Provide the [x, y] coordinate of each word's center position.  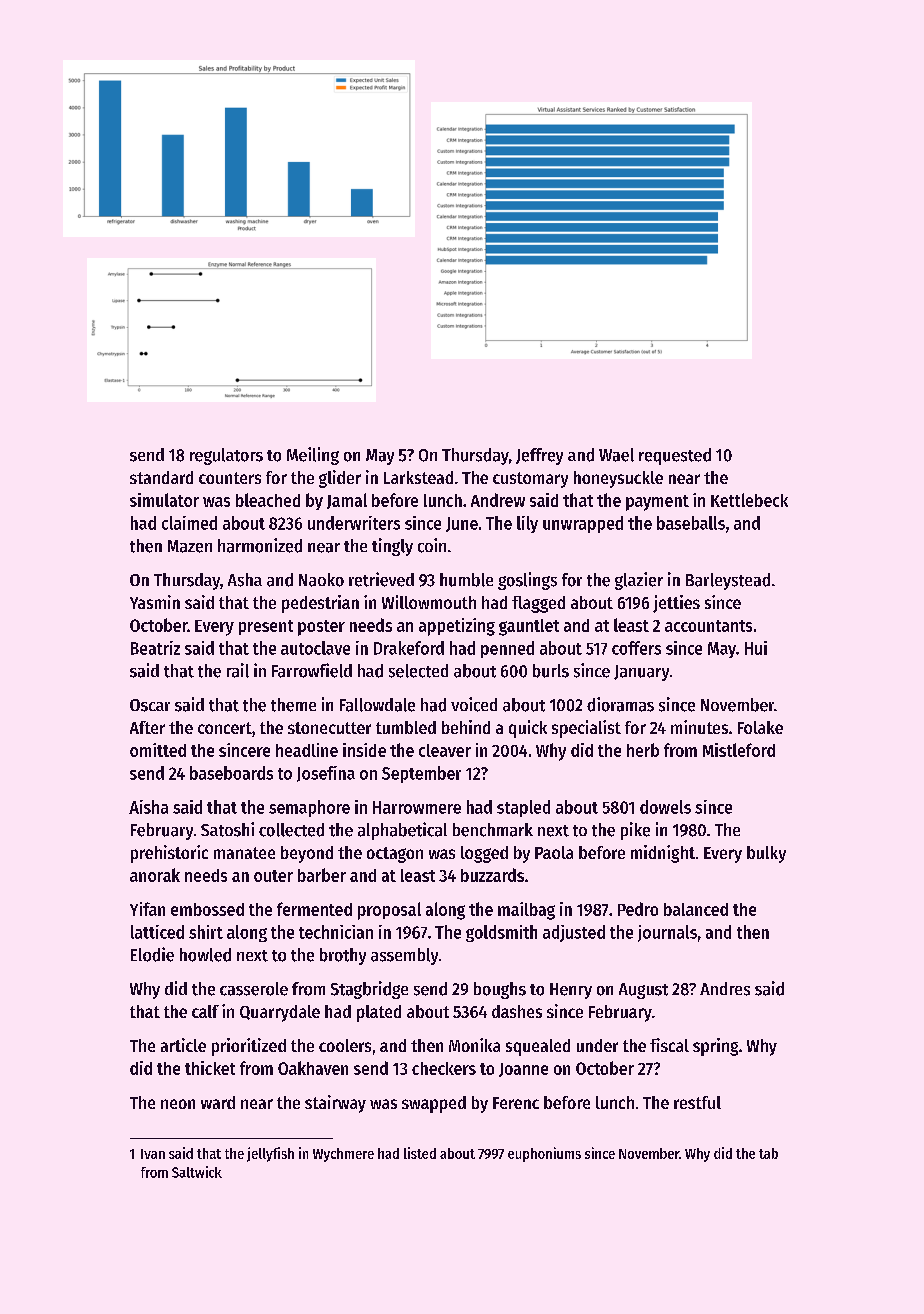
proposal [389, 911]
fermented [314, 909]
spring [715, 1047]
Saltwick [197, 1172]
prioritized [249, 1047]
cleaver [445, 750]
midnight [663, 854]
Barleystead [728, 581]
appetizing [457, 627]
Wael [616, 455]
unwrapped [583, 524]
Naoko [321, 580]
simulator [164, 500]
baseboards [231, 773]
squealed [538, 1047]
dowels [665, 807]
